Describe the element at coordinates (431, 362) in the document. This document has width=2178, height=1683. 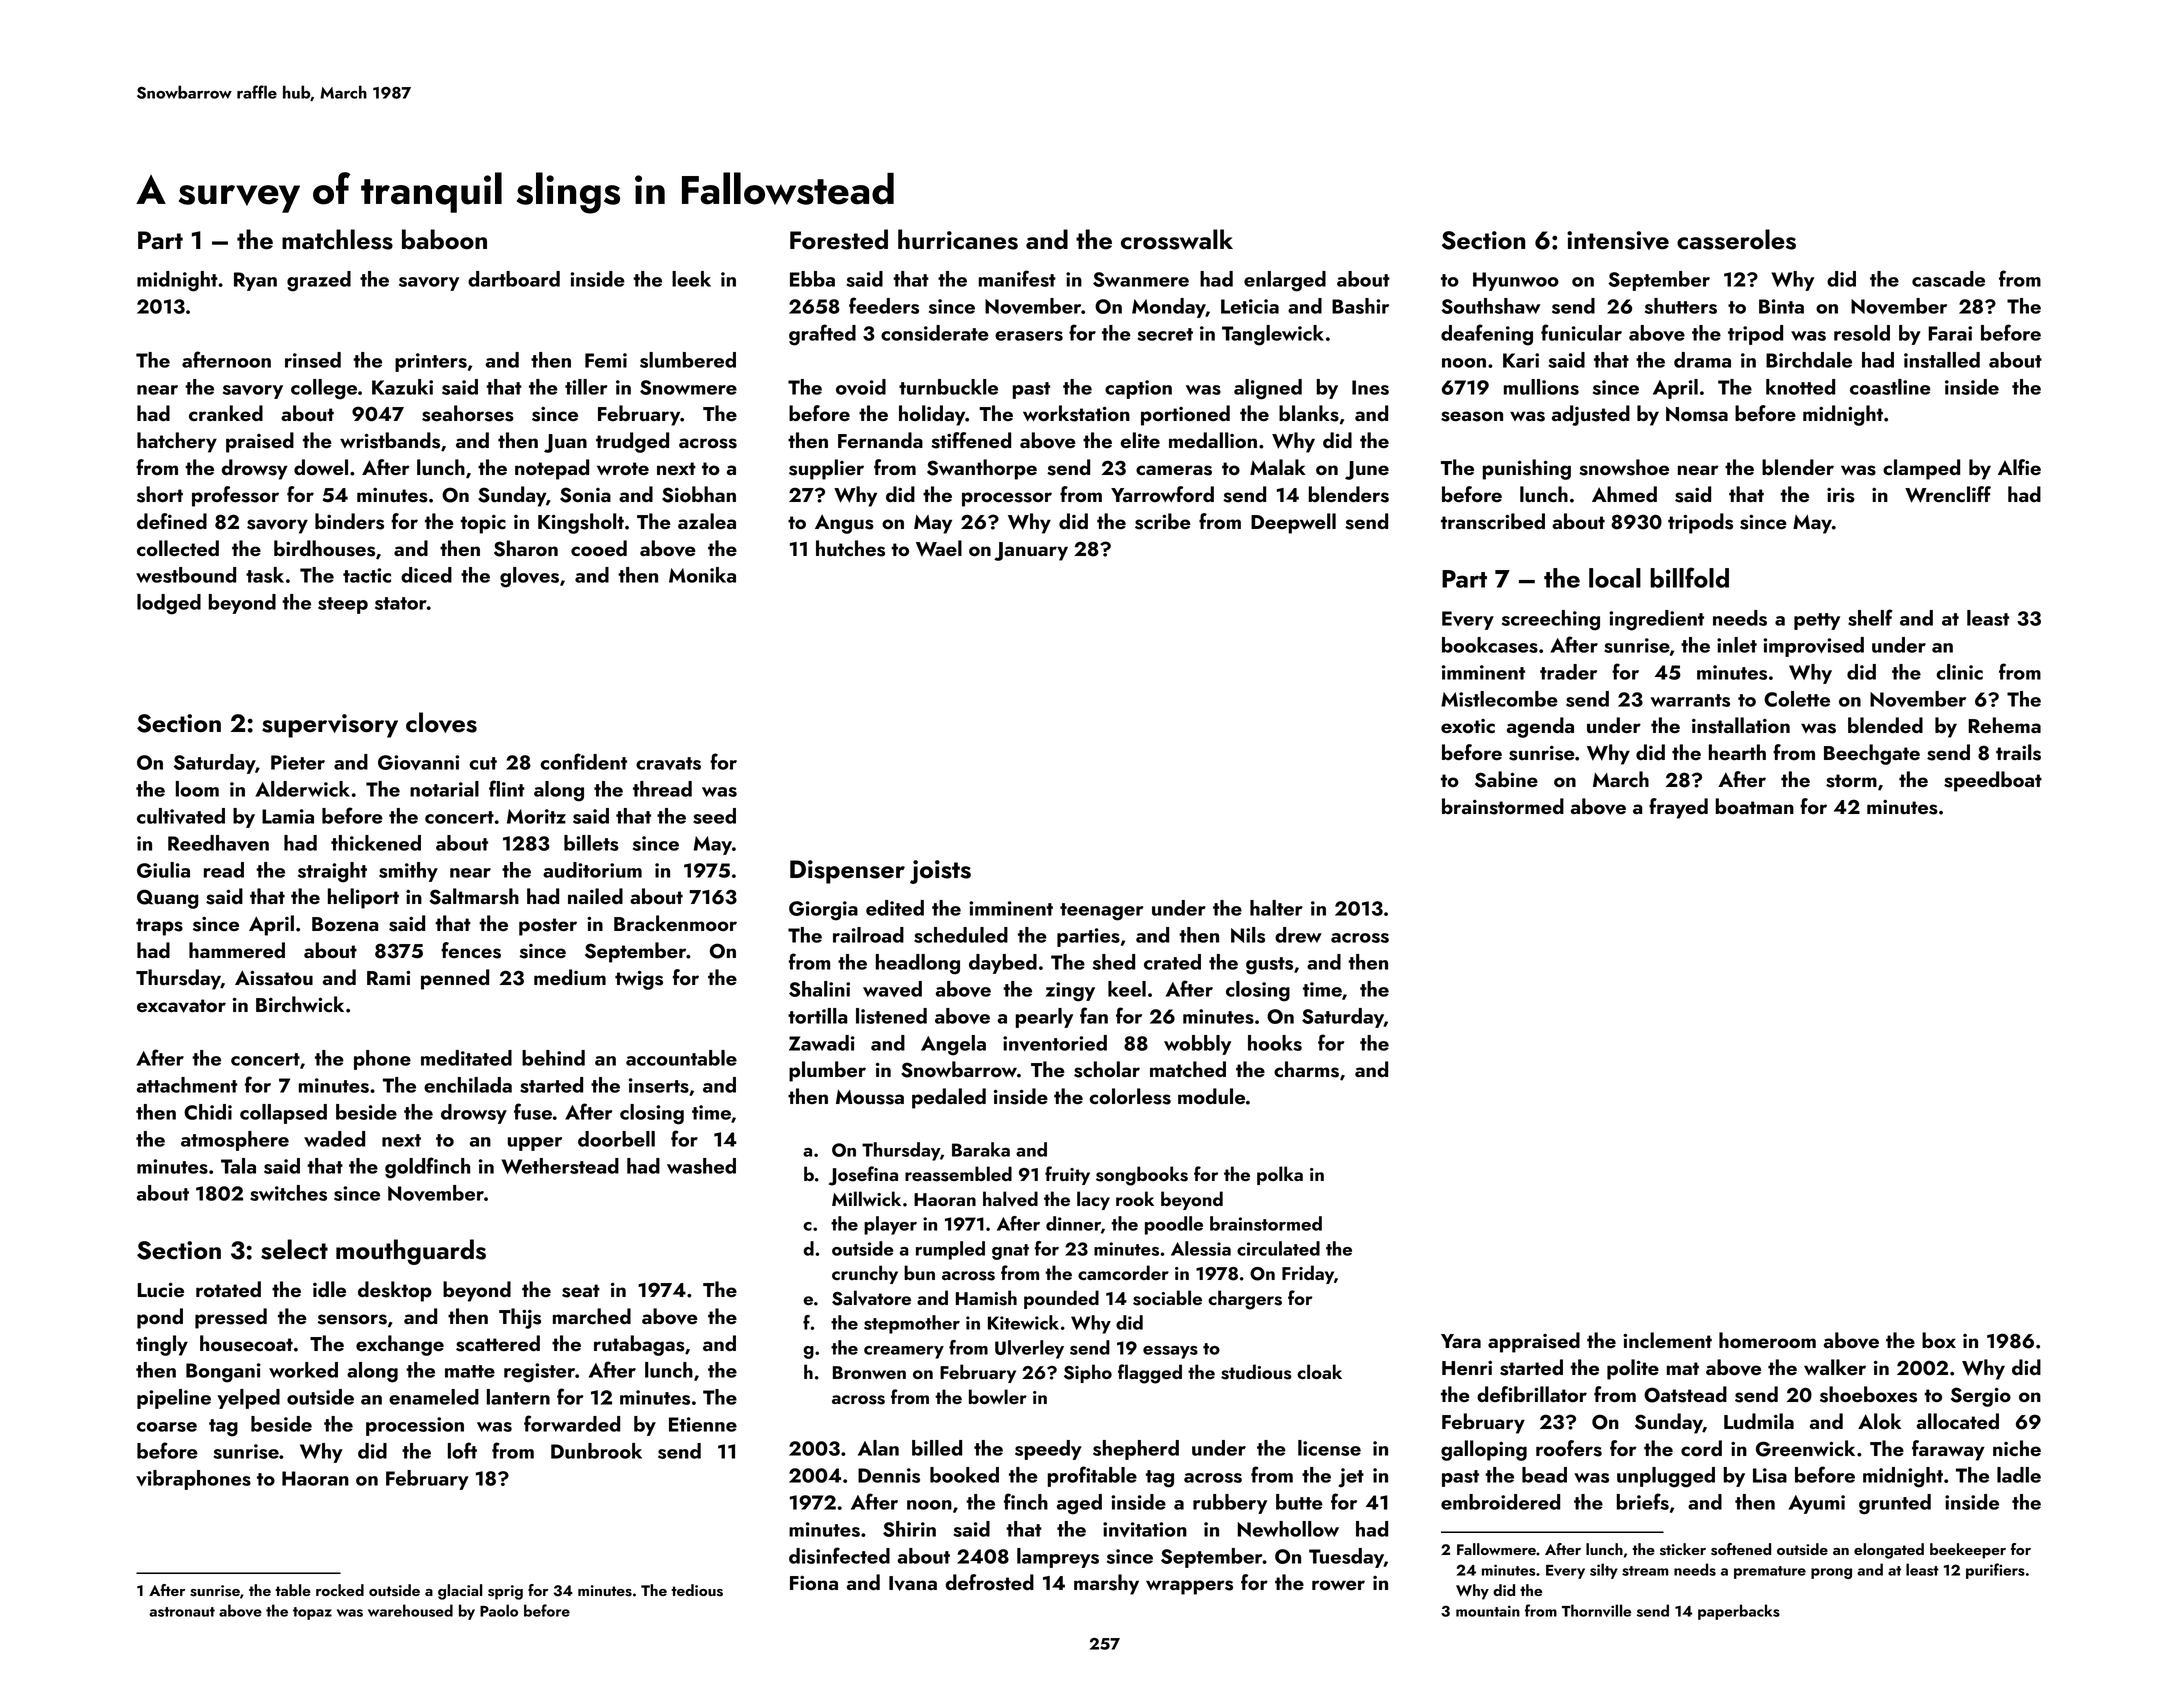
I see `printers` at that location.
